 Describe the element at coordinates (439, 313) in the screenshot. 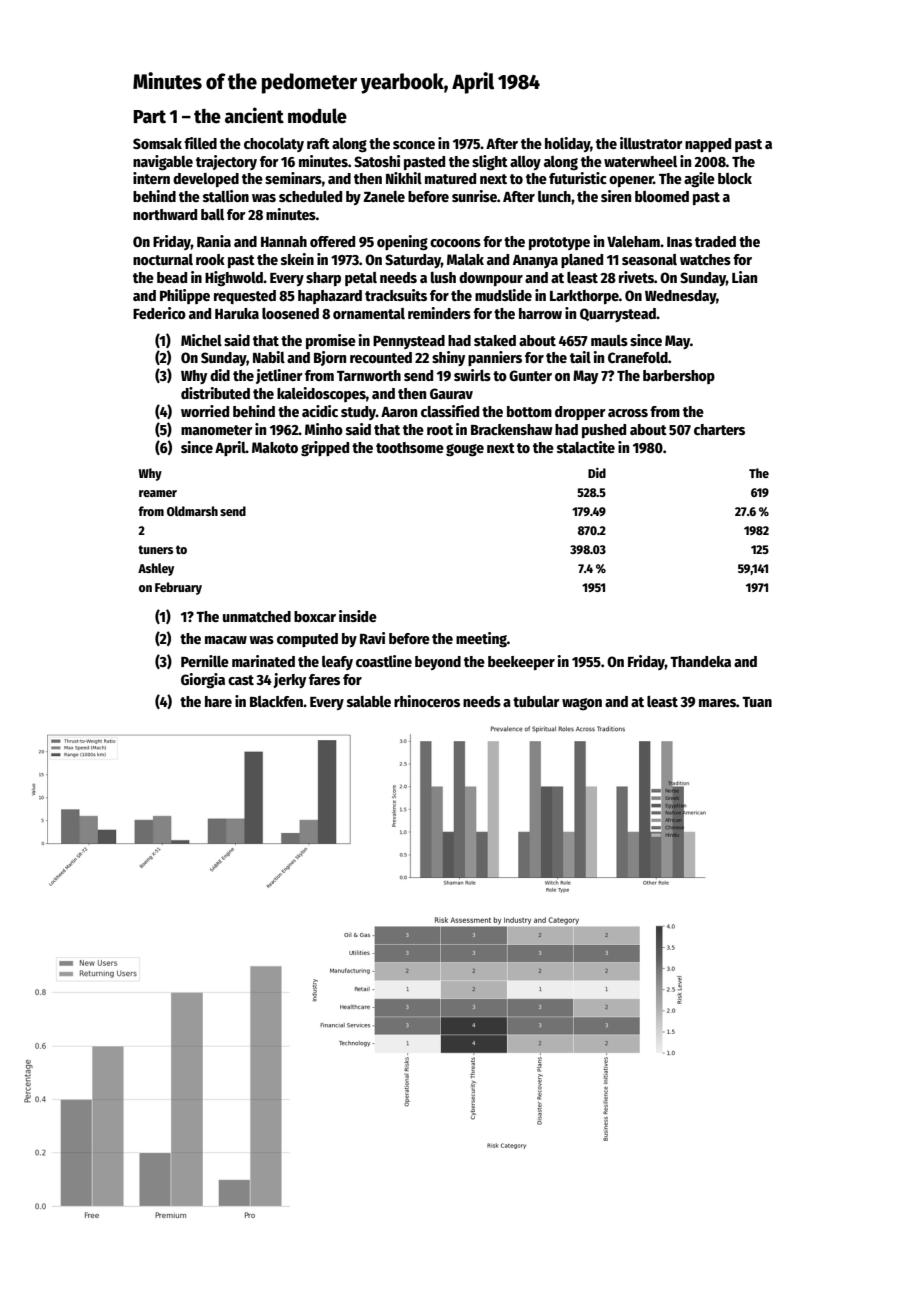

I see `reminders` at that location.
